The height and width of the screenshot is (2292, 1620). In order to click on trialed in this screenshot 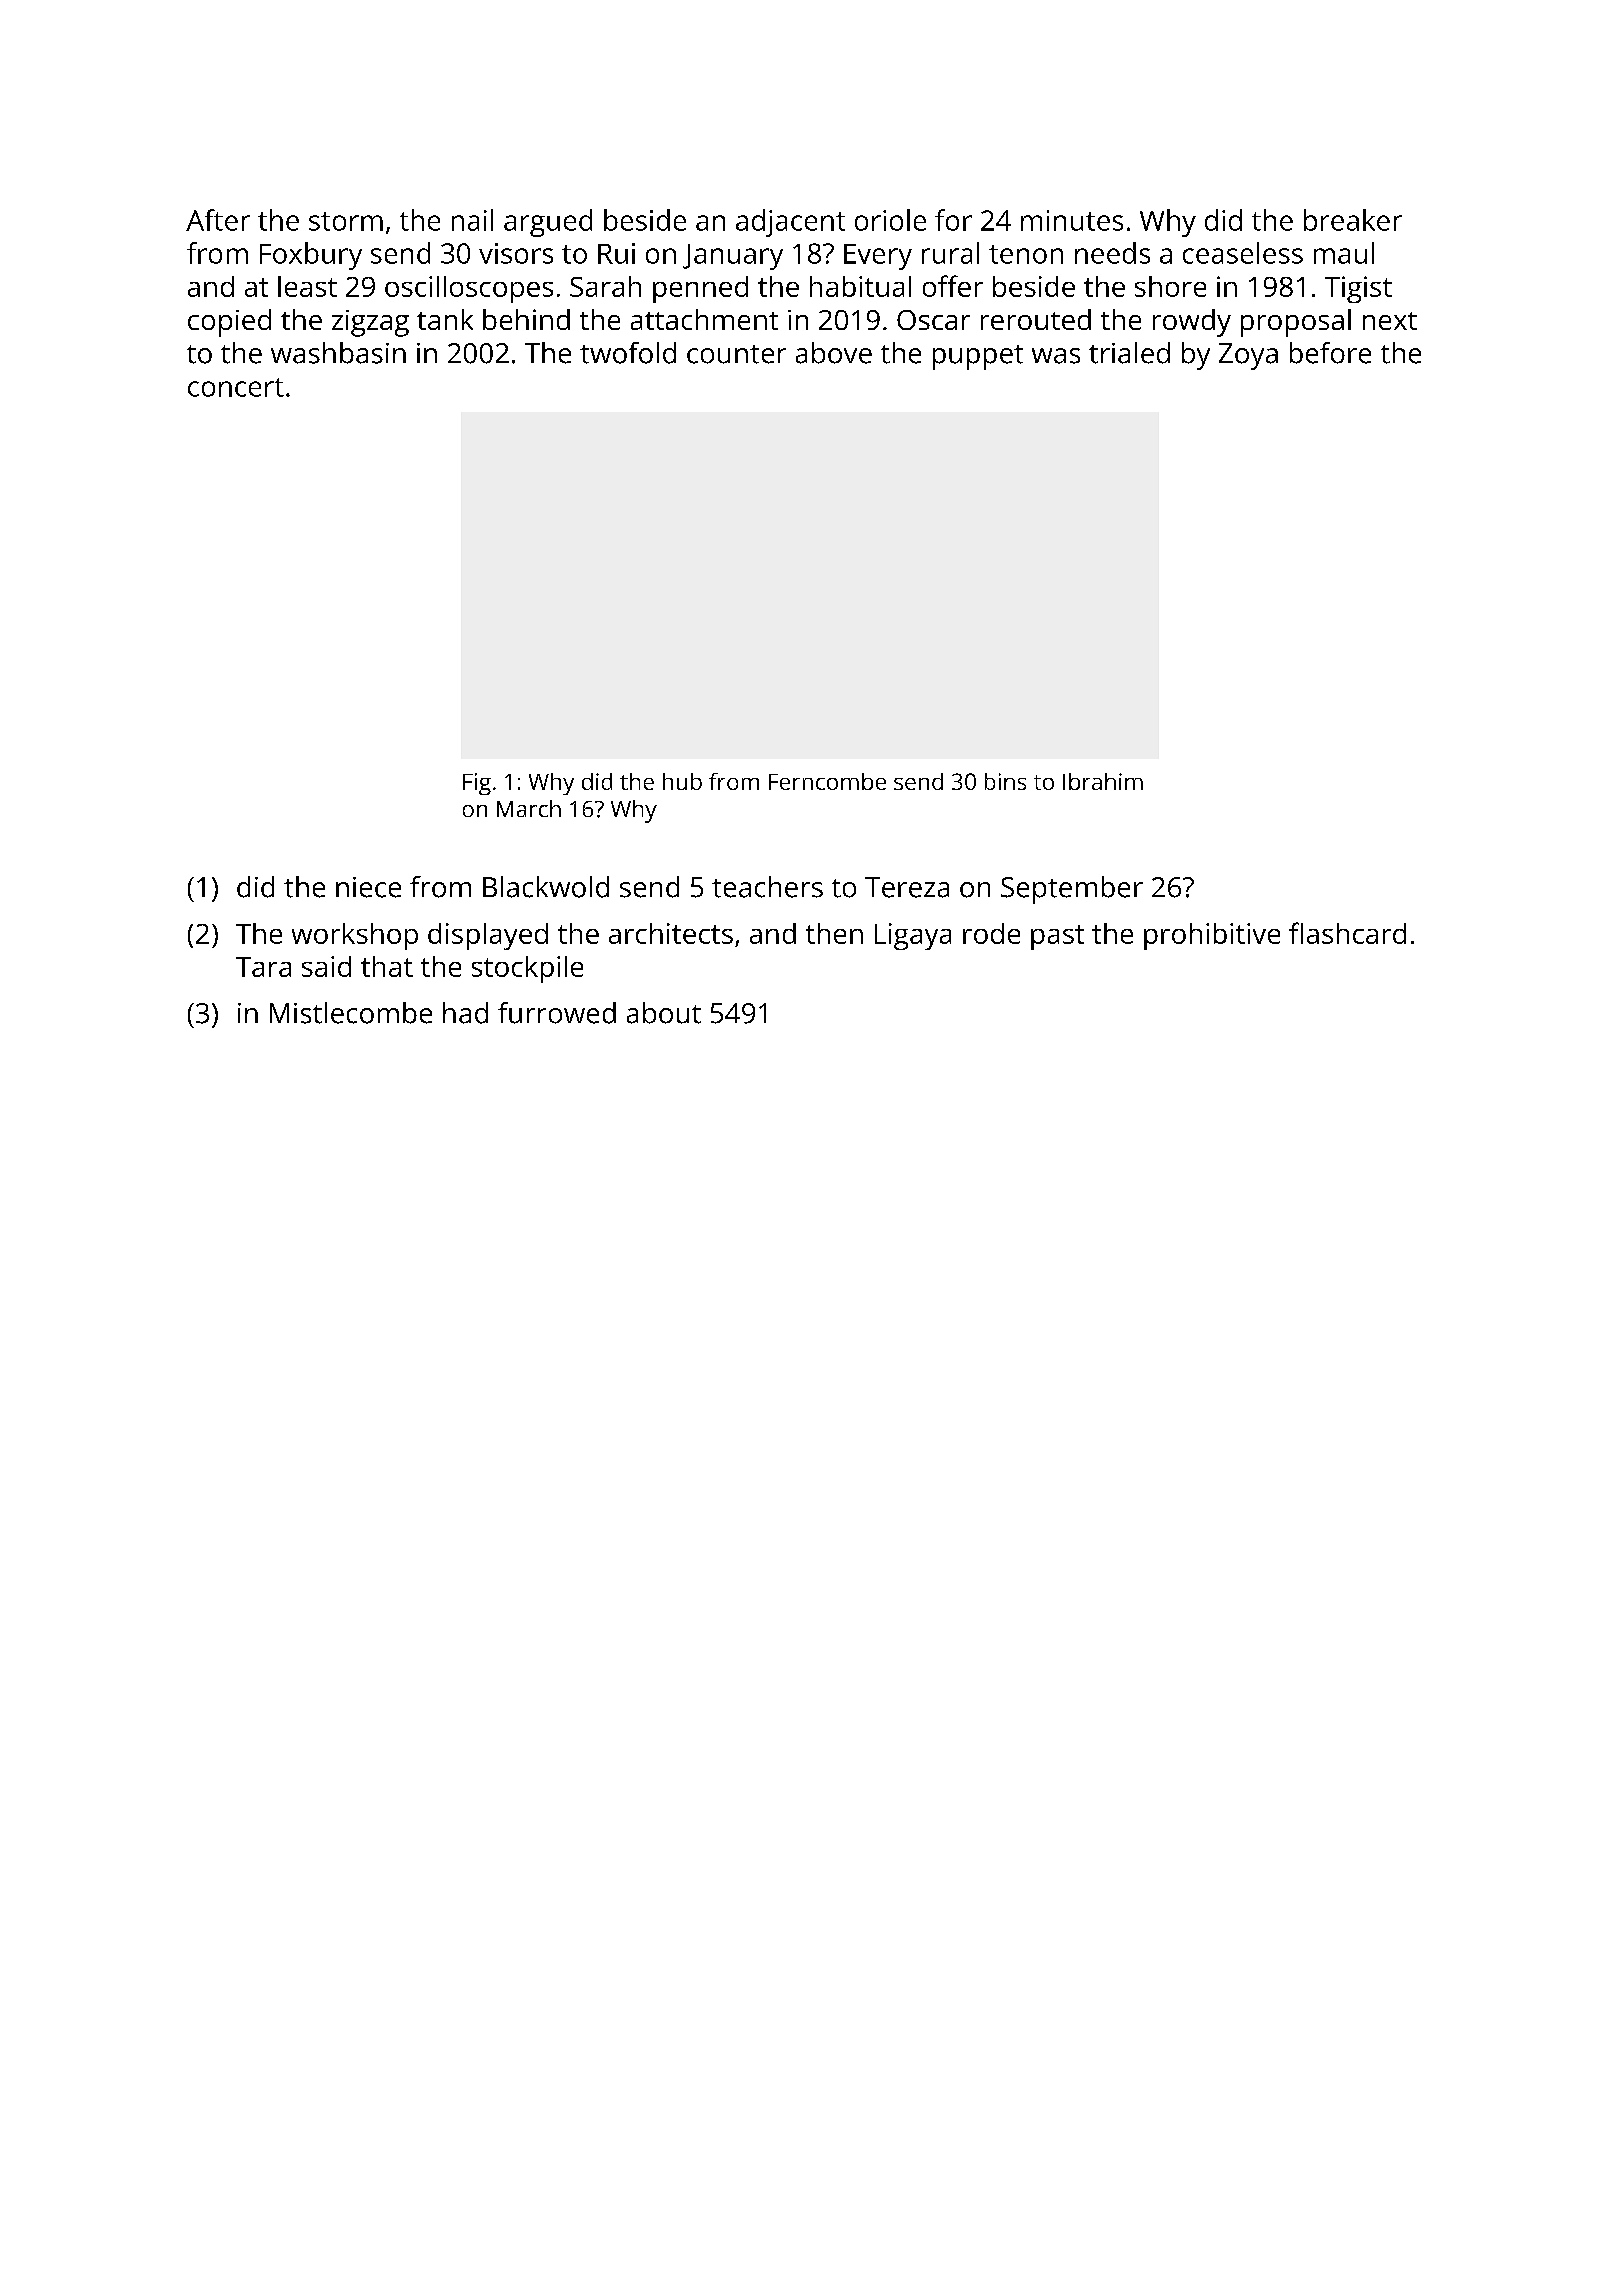, I will do `click(1129, 353)`.
